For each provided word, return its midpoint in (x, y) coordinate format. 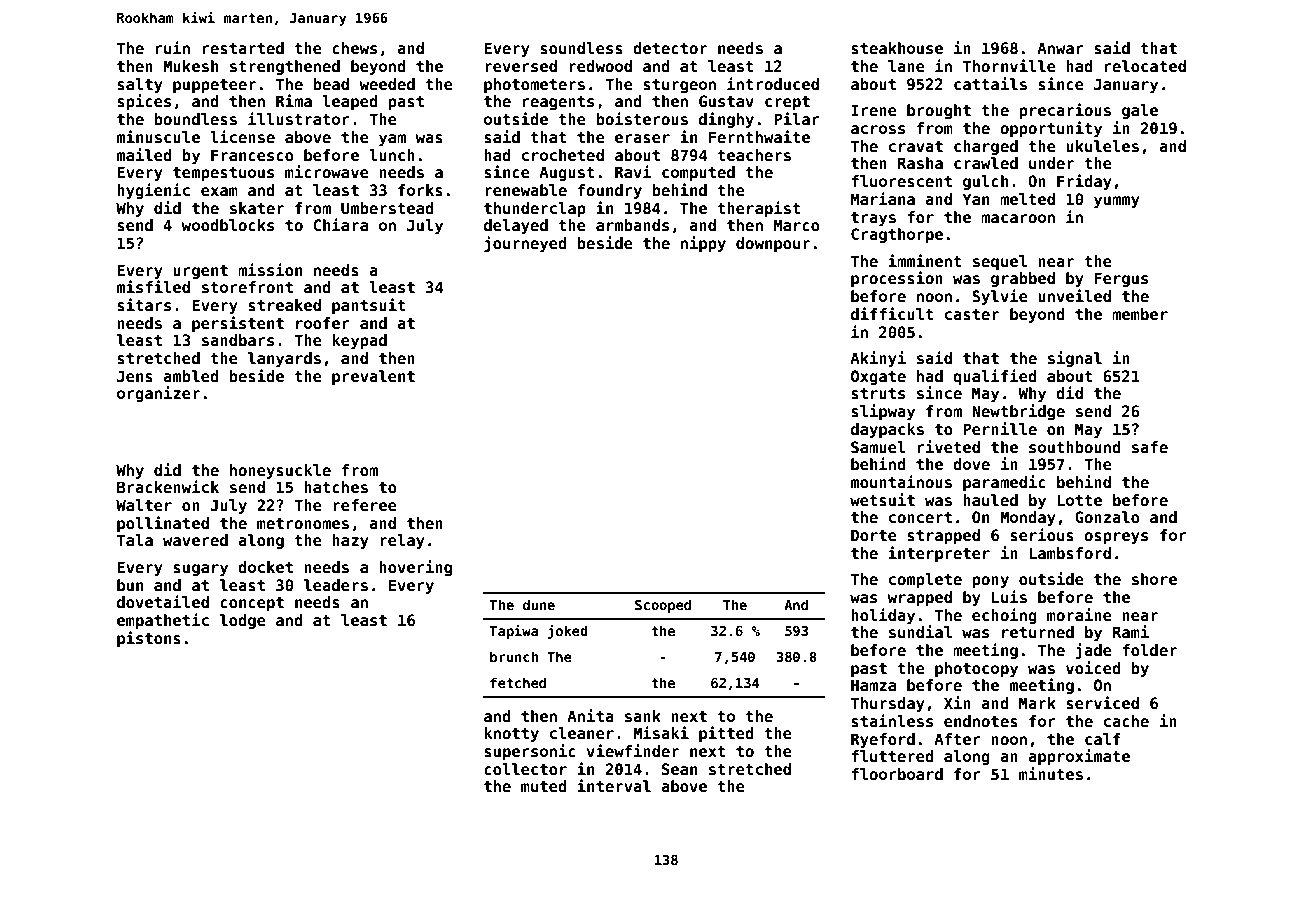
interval (614, 785)
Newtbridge (1018, 412)
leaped (350, 102)
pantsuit (368, 306)
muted (544, 786)
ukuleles (1102, 146)
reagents (558, 103)
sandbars (238, 340)
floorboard (897, 774)
